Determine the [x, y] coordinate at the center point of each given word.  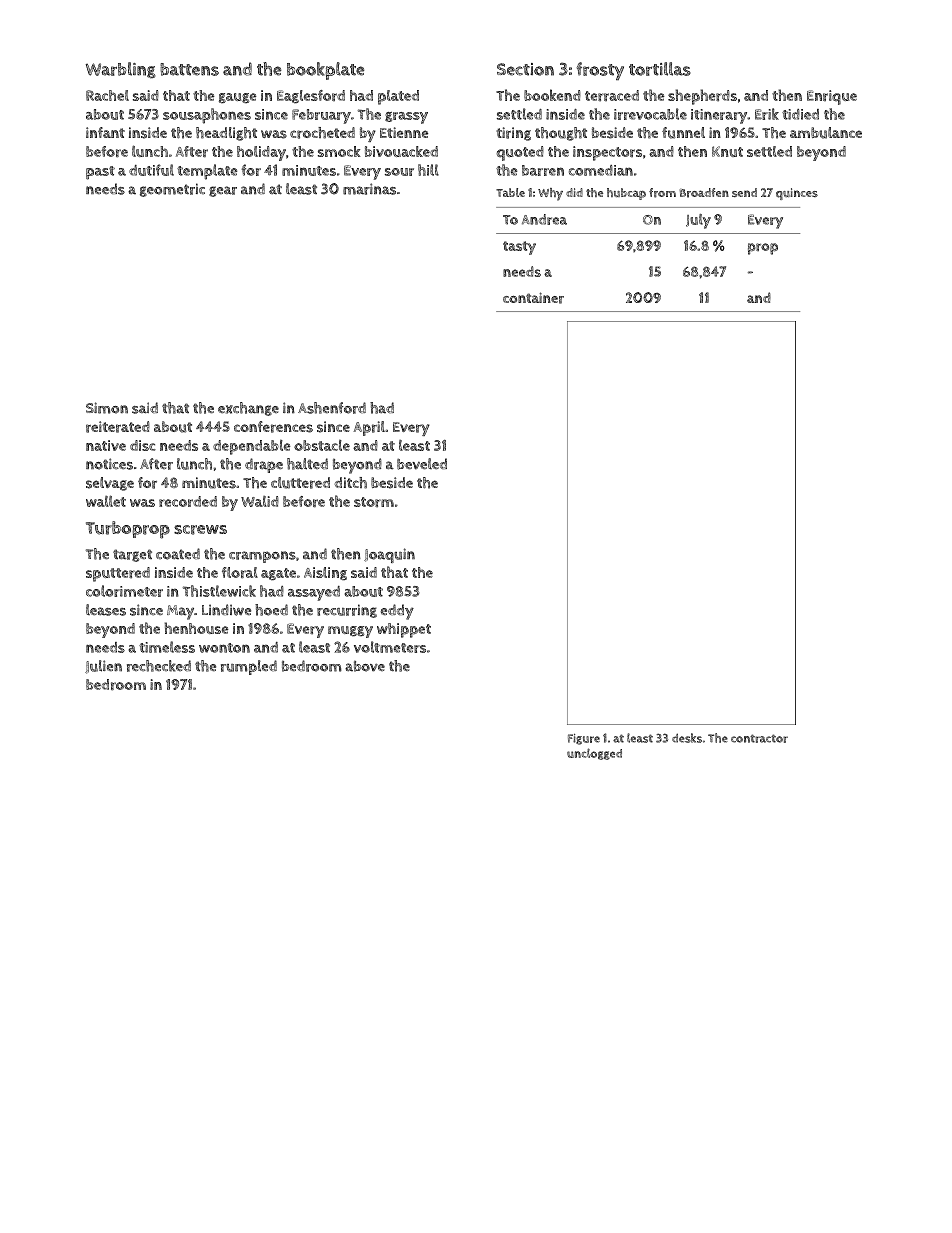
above [365, 666]
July [698, 221]
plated [398, 97]
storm [374, 502]
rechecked [159, 666]
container [533, 298]
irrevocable [650, 114]
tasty [519, 248]
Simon [107, 408]
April [369, 428]
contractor [759, 738]
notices [109, 464]
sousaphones [207, 116]
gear [223, 191]
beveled [422, 464]
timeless [167, 647]
